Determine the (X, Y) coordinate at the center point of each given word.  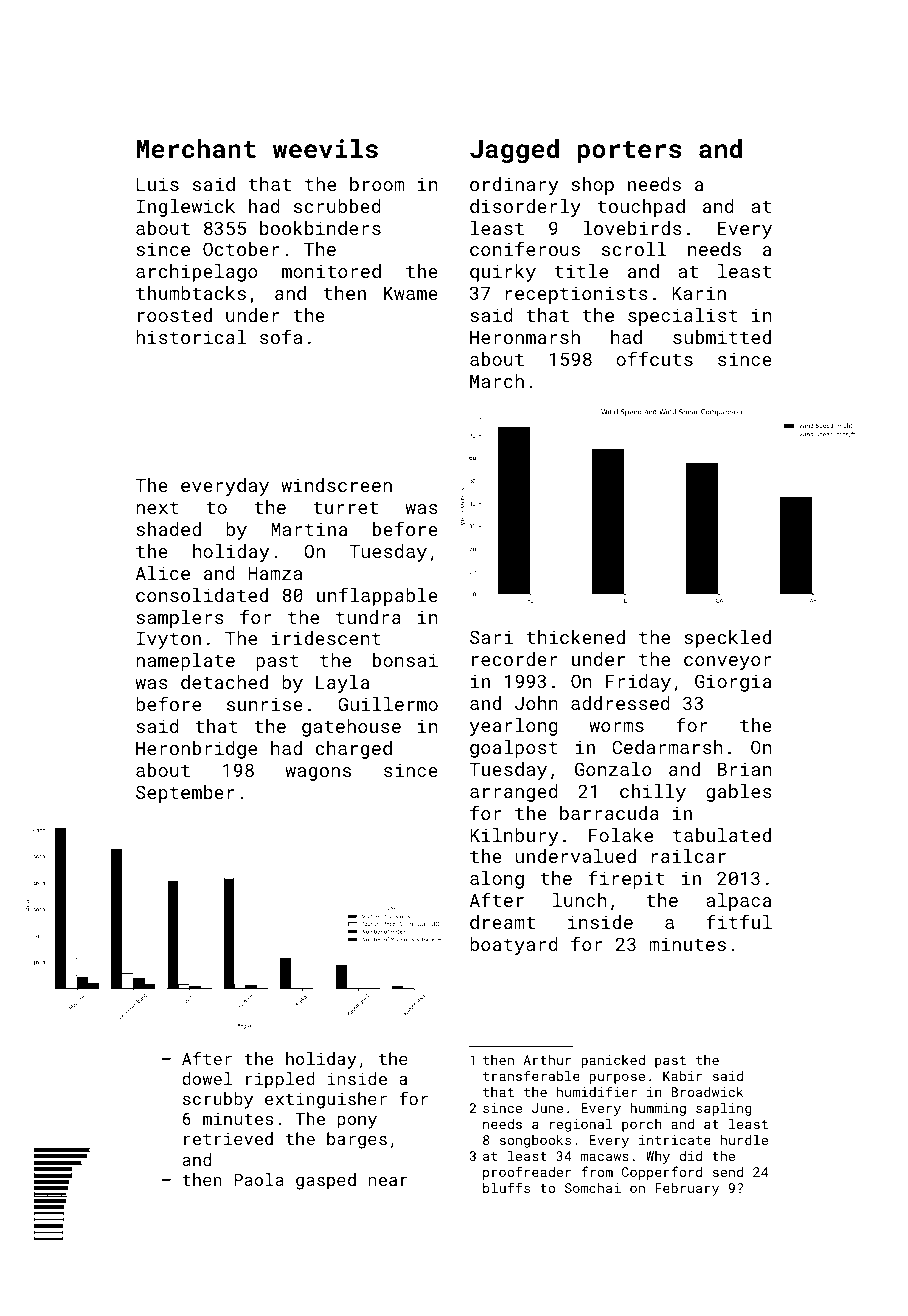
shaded (168, 529)
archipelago (197, 273)
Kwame (411, 293)
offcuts (654, 358)
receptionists (577, 295)
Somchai (593, 1188)
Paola (259, 1179)
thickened (576, 637)
